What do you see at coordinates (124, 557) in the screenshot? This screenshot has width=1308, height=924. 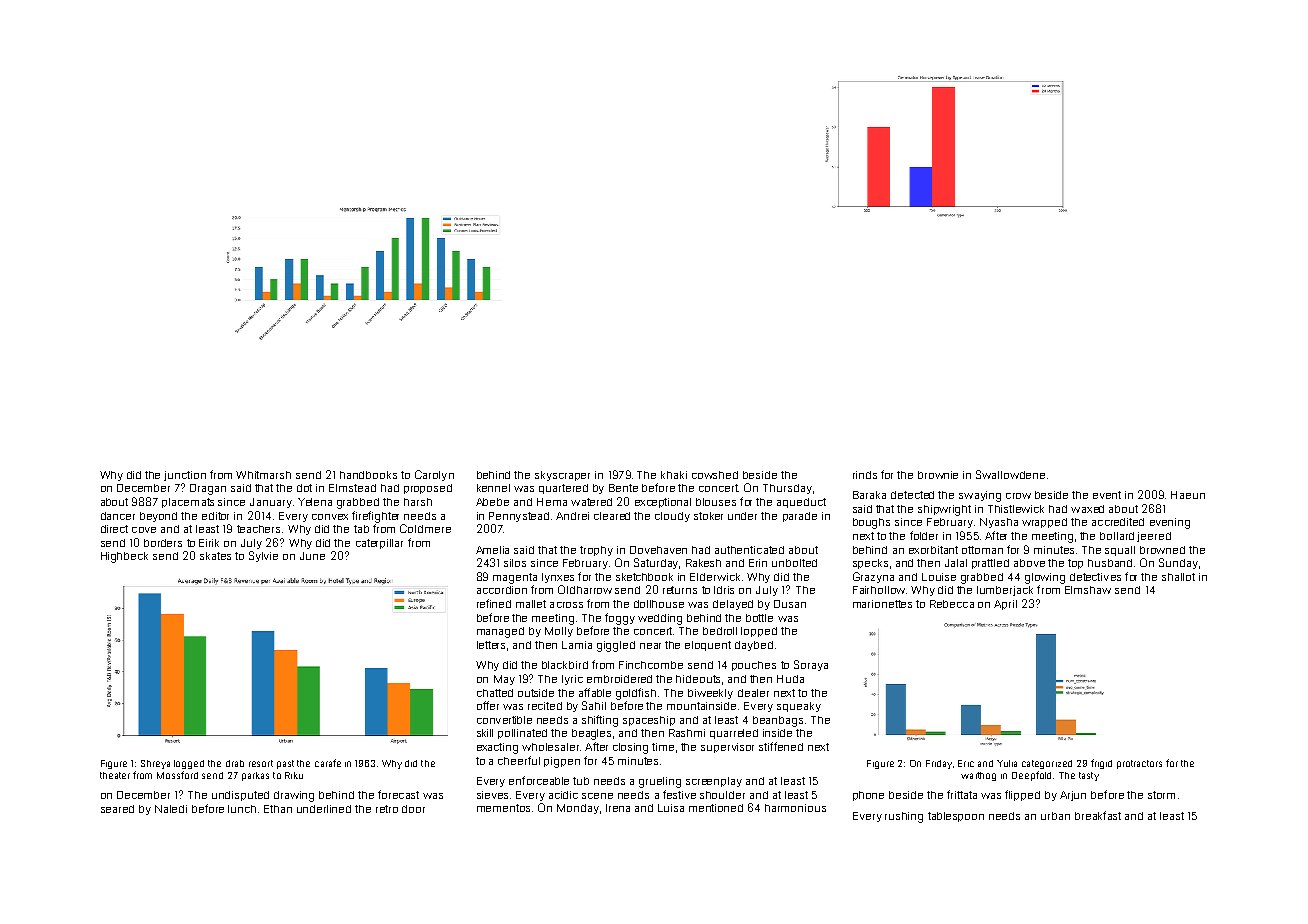 I see `Highbeck` at bounding box center [124, 557].
